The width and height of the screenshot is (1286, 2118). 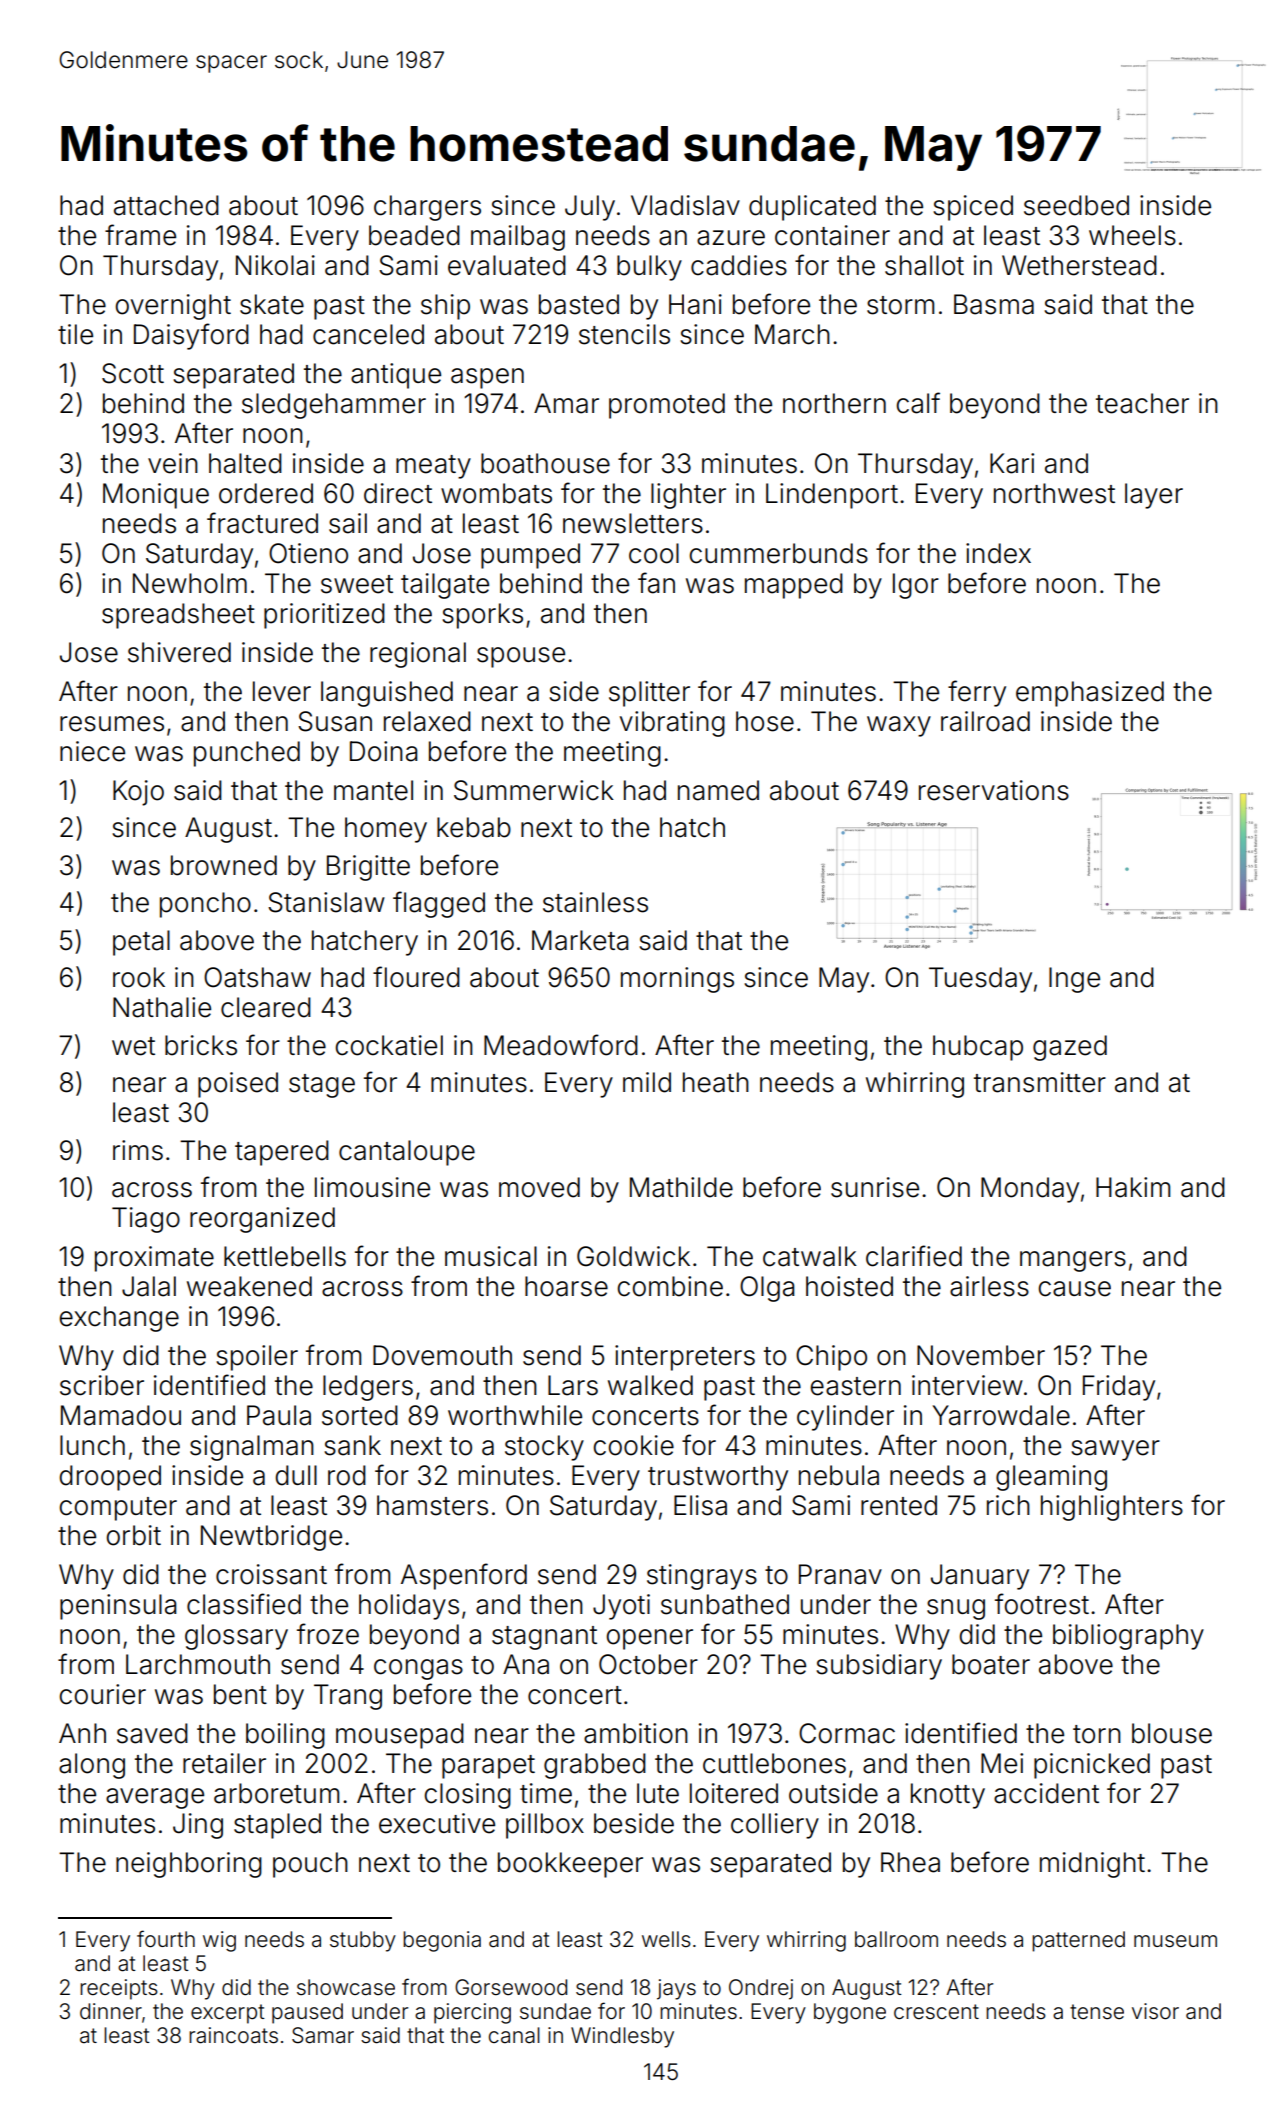 I want to click on stocky, so click(x=544, y=1448).
